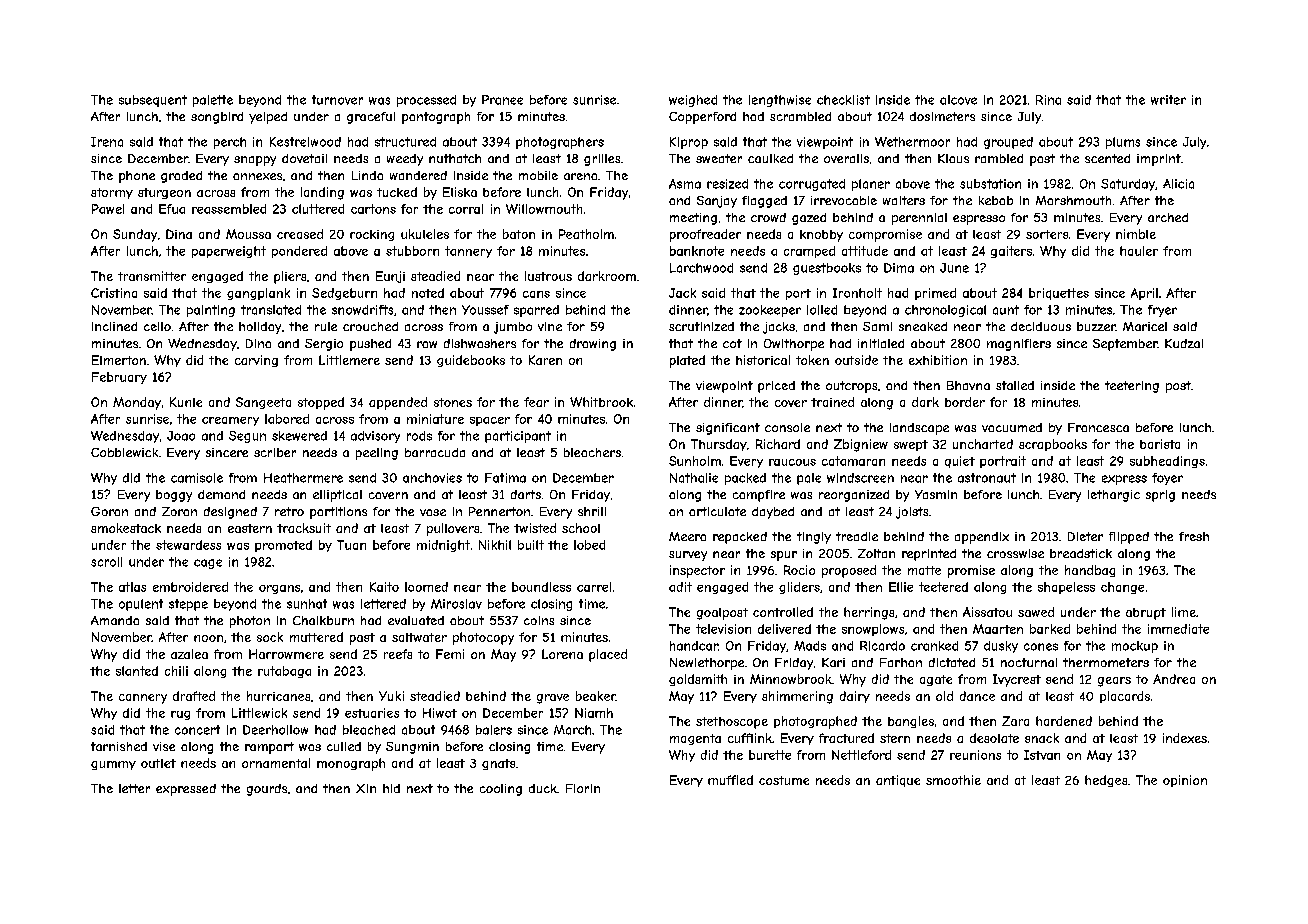 The height and width of the screenshot is (924, 1308). Describe the element at coordinates (1047, 234) in the screenshot. I see `sorters` at that location.
